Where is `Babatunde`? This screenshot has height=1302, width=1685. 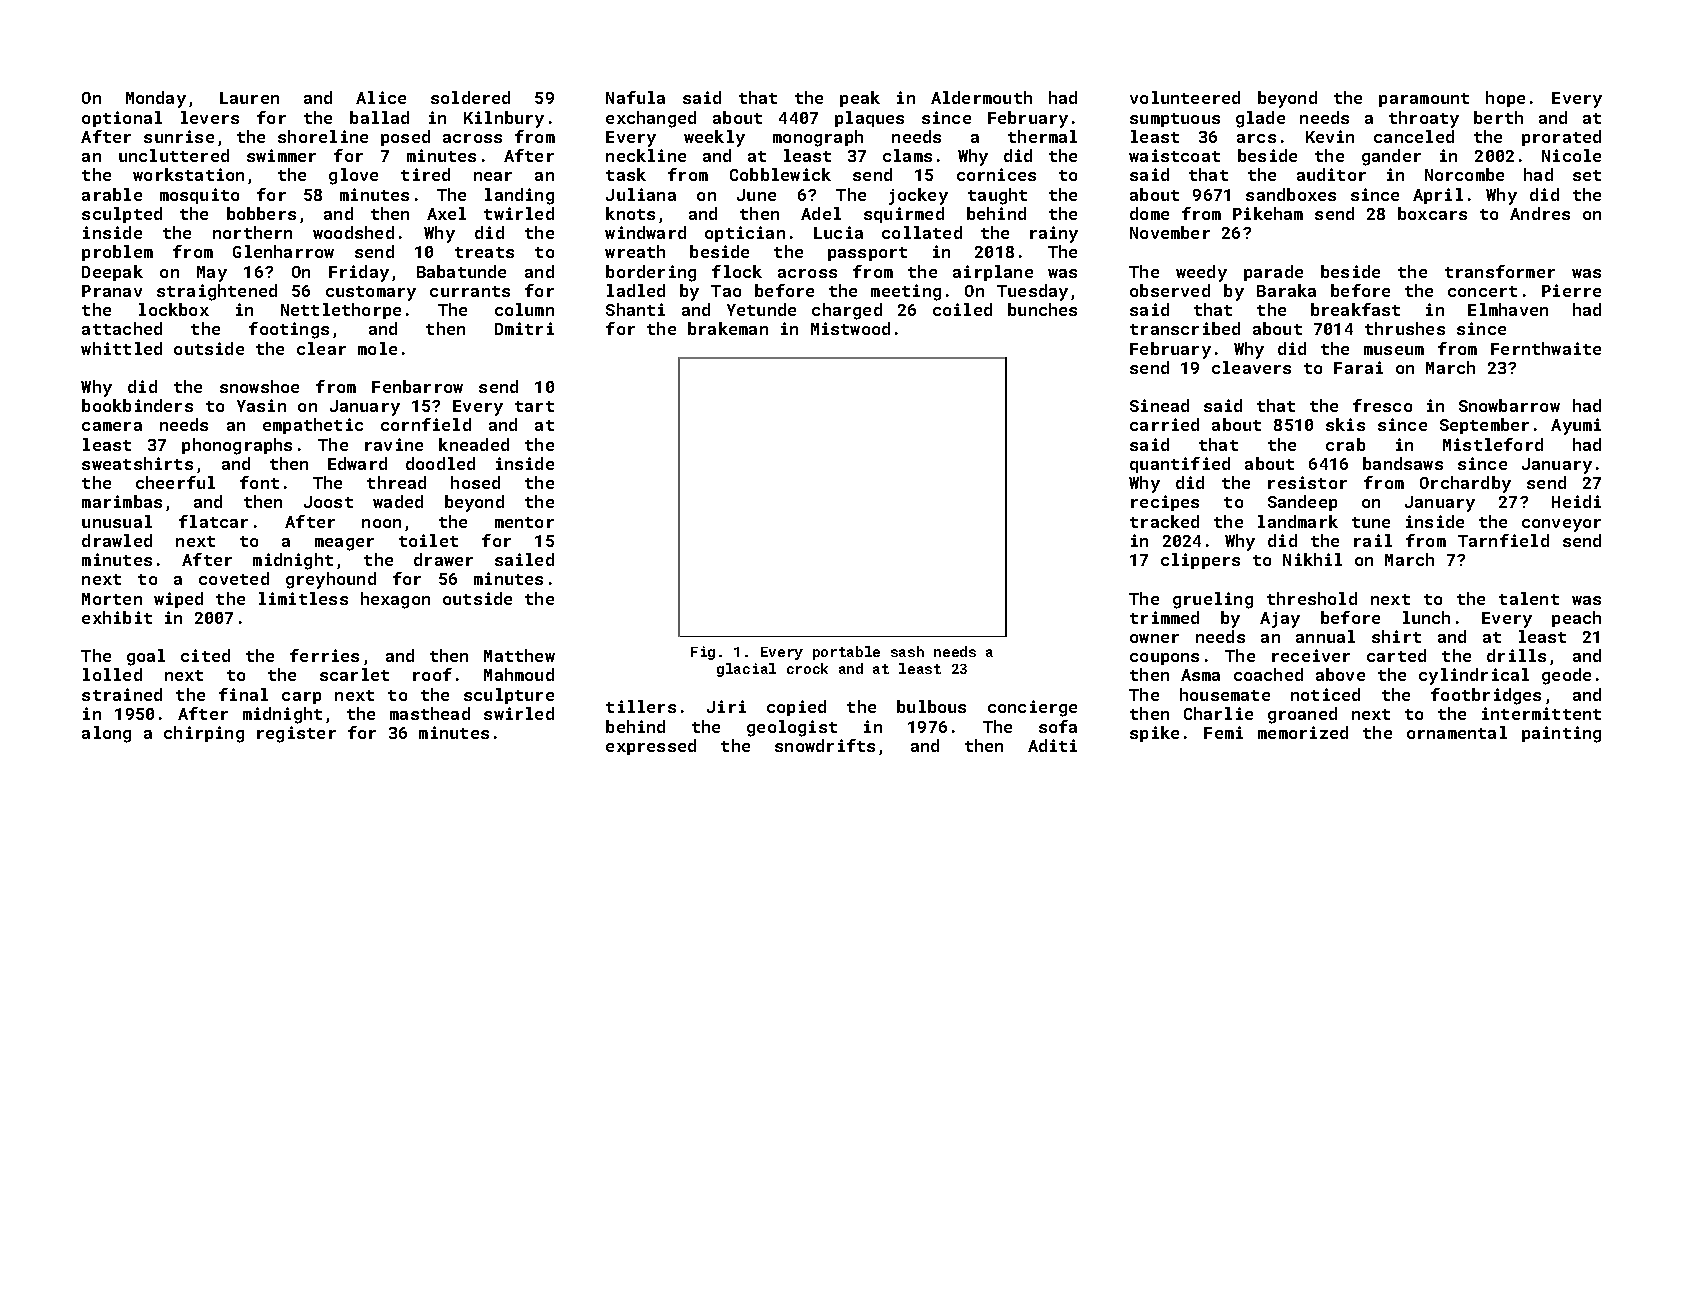
Babatunde is located at coordinates (461, 271).
